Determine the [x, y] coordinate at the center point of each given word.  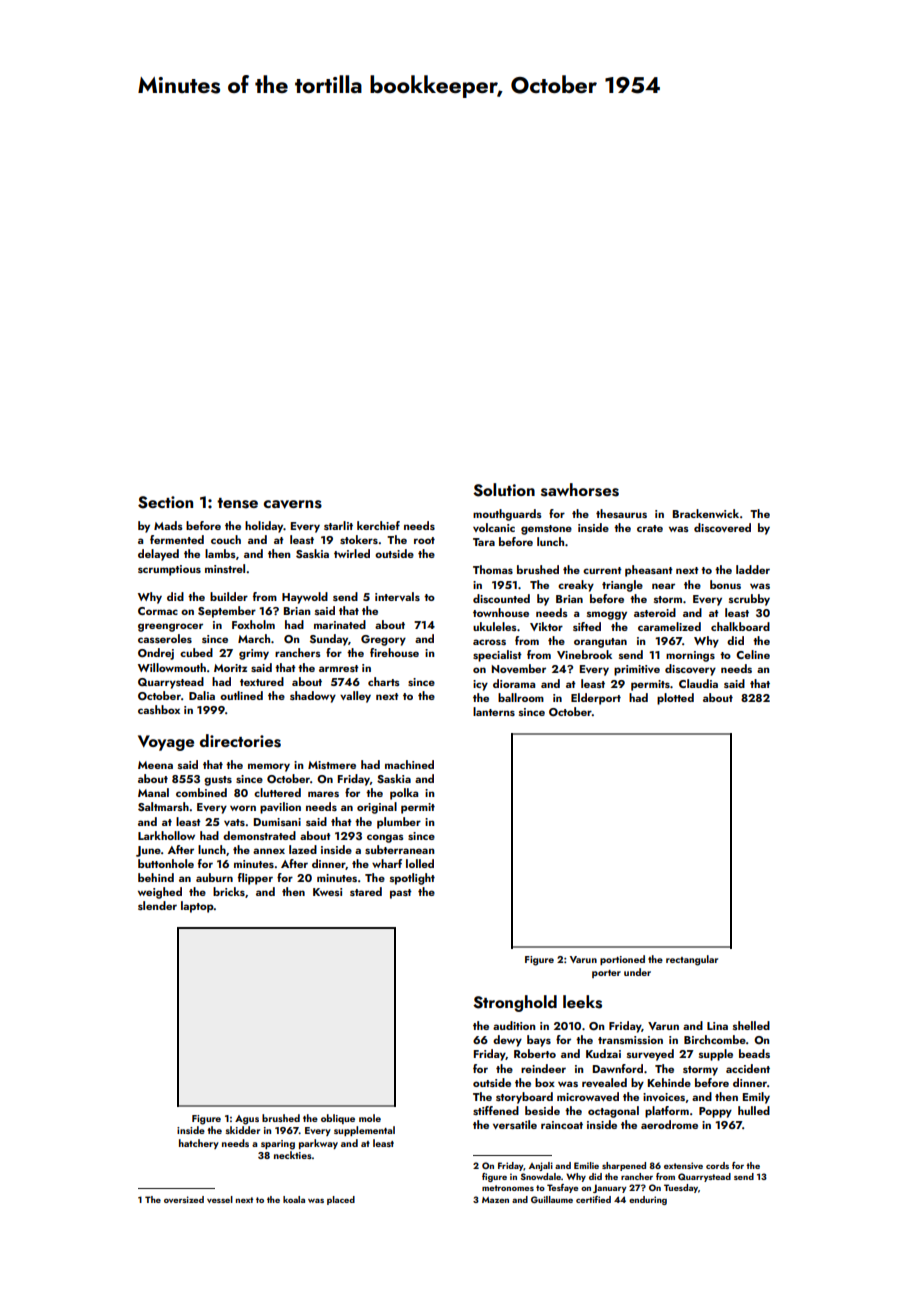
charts [384, 681]
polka [404, 794]
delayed [158, 555]
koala [294, 1199]
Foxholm [253, 624]
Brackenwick [706, 513]
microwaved [588, 1096]
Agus [247, 1120]
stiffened [496, 1110]
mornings [690, 656]
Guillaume [552, 1199]
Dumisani [277, 822]
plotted [675, 699]
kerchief [378, 525]
